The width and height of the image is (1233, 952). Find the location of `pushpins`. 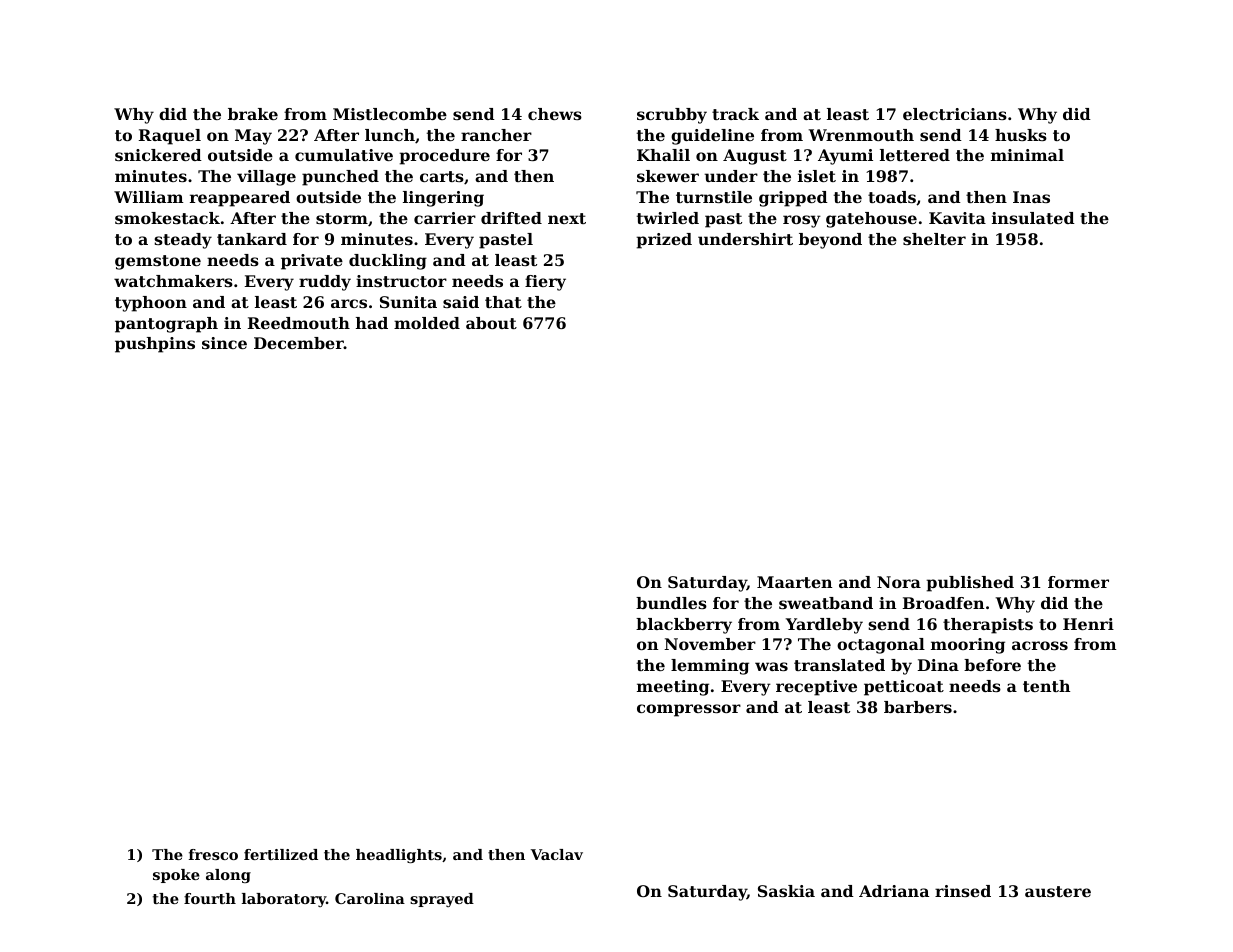

pushpins is located at coordinates (155, 345).
